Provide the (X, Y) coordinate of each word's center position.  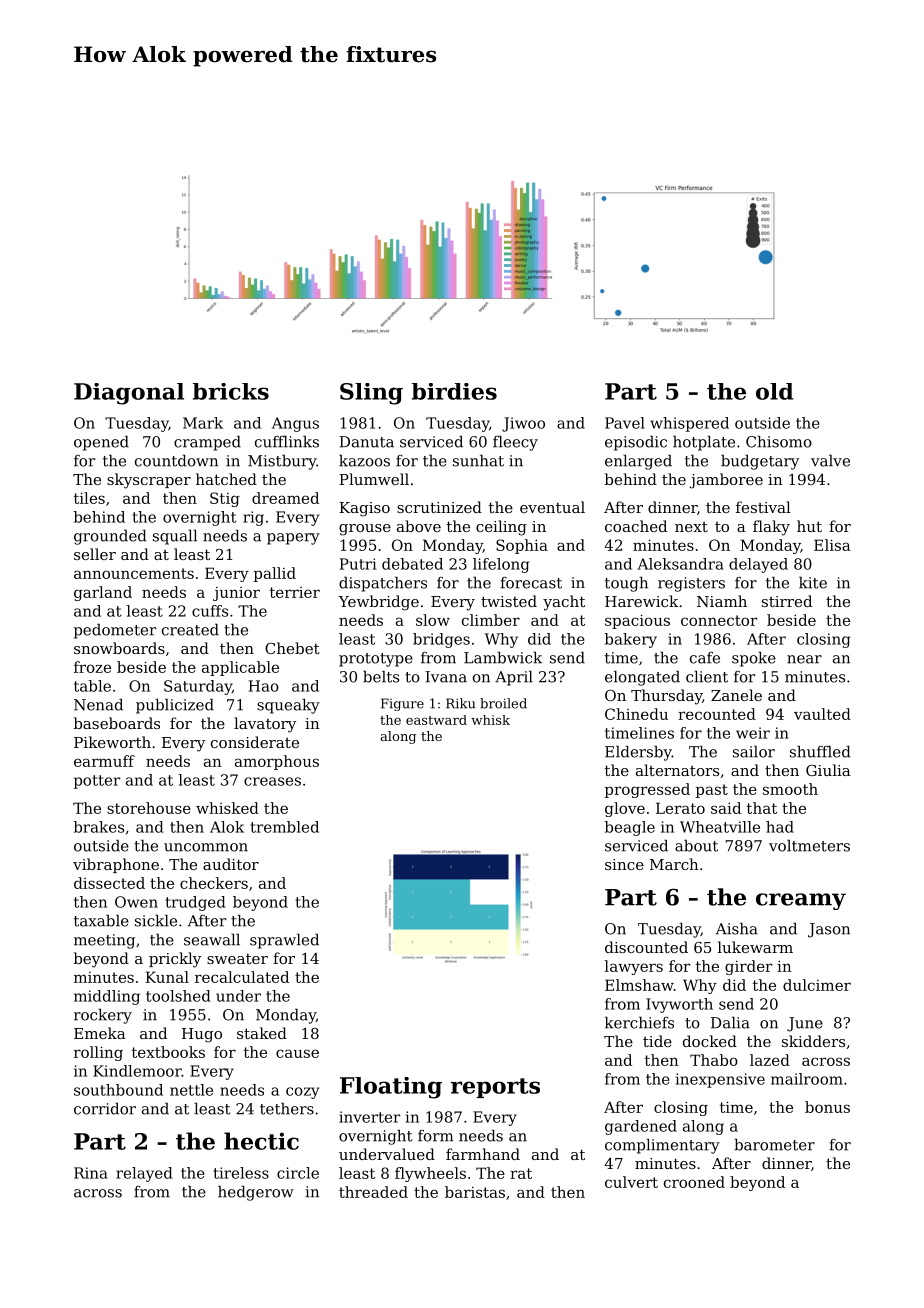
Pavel (625, 423)
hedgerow (256, 1193)
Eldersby (638, 753)
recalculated (242, 977)
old (774, 391)
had (780, 827)
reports (495, 1088)
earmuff (104, 761)
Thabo (714, 1060)
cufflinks (287, 441)
